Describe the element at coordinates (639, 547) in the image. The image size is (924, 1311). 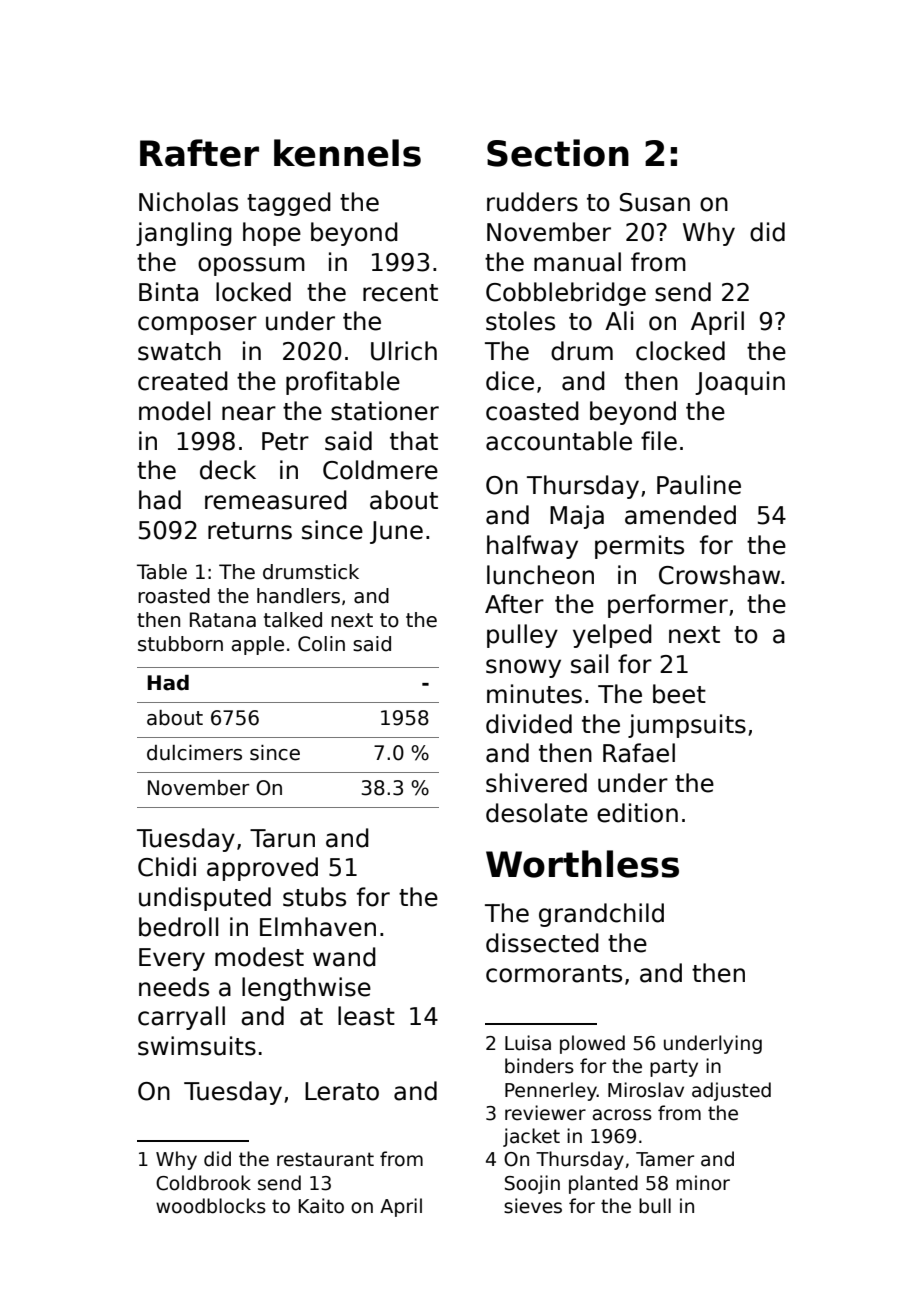
I see `permits` at that location.
